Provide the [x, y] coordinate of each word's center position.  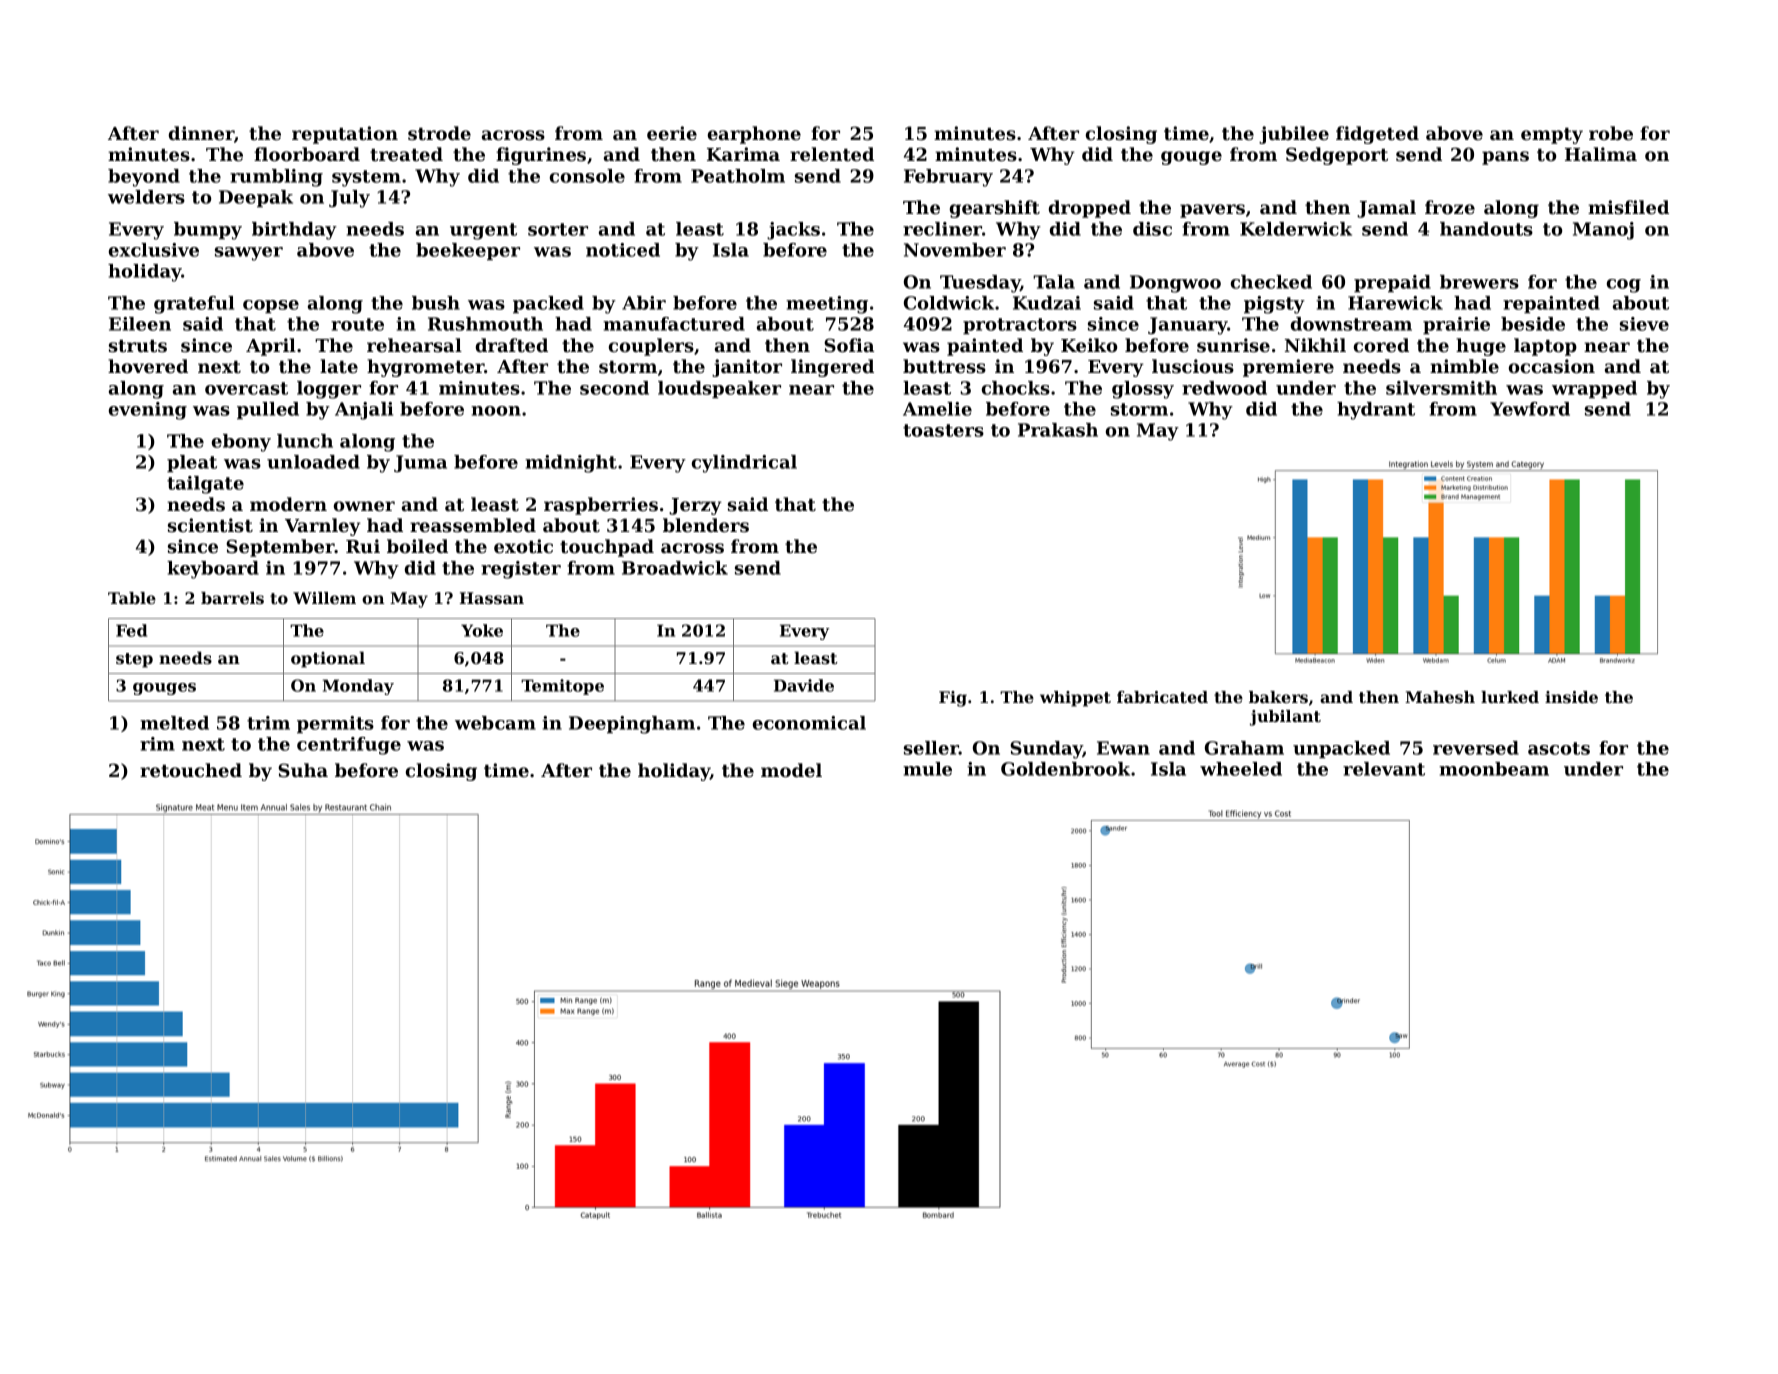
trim [268, 723]
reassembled [473, 525]
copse [271, 306]
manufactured [674, 324]
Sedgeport [1337, 156]
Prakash [1058, 430]
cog [1624, 286]
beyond [144, 178]
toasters [943, 430]
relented [832, 154]
